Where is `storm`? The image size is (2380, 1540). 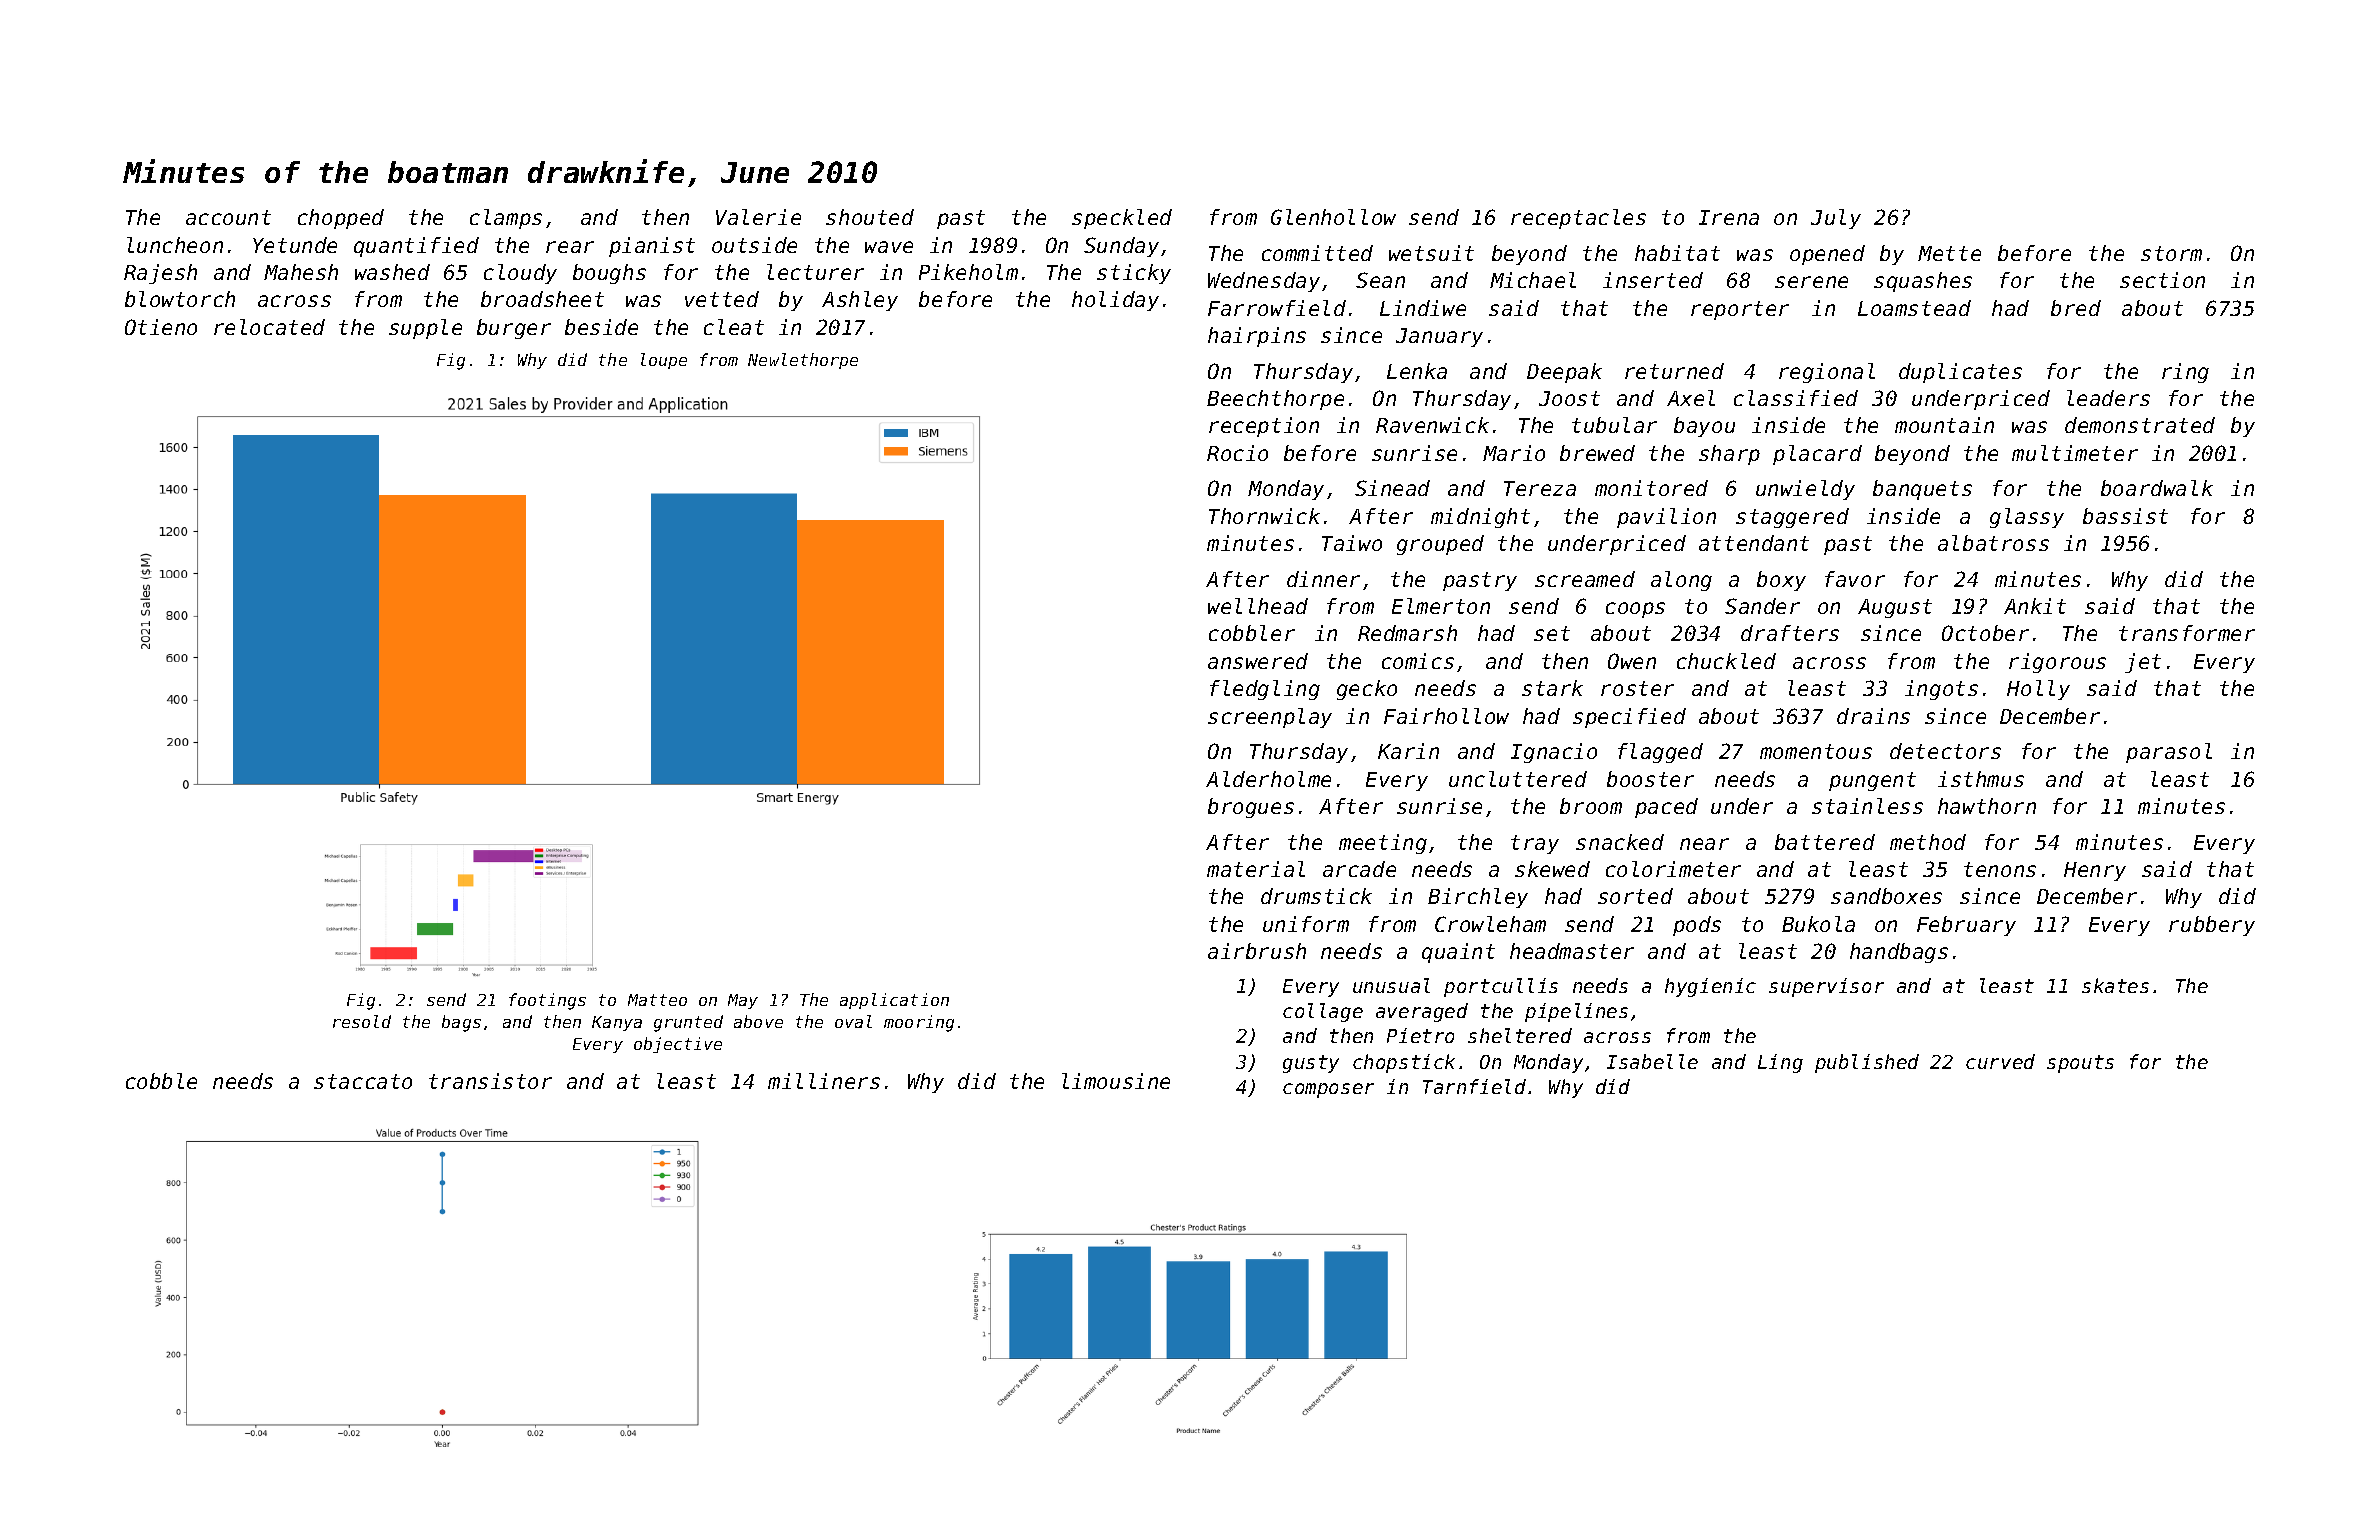
storm is located at coordinates (2171, 253).
